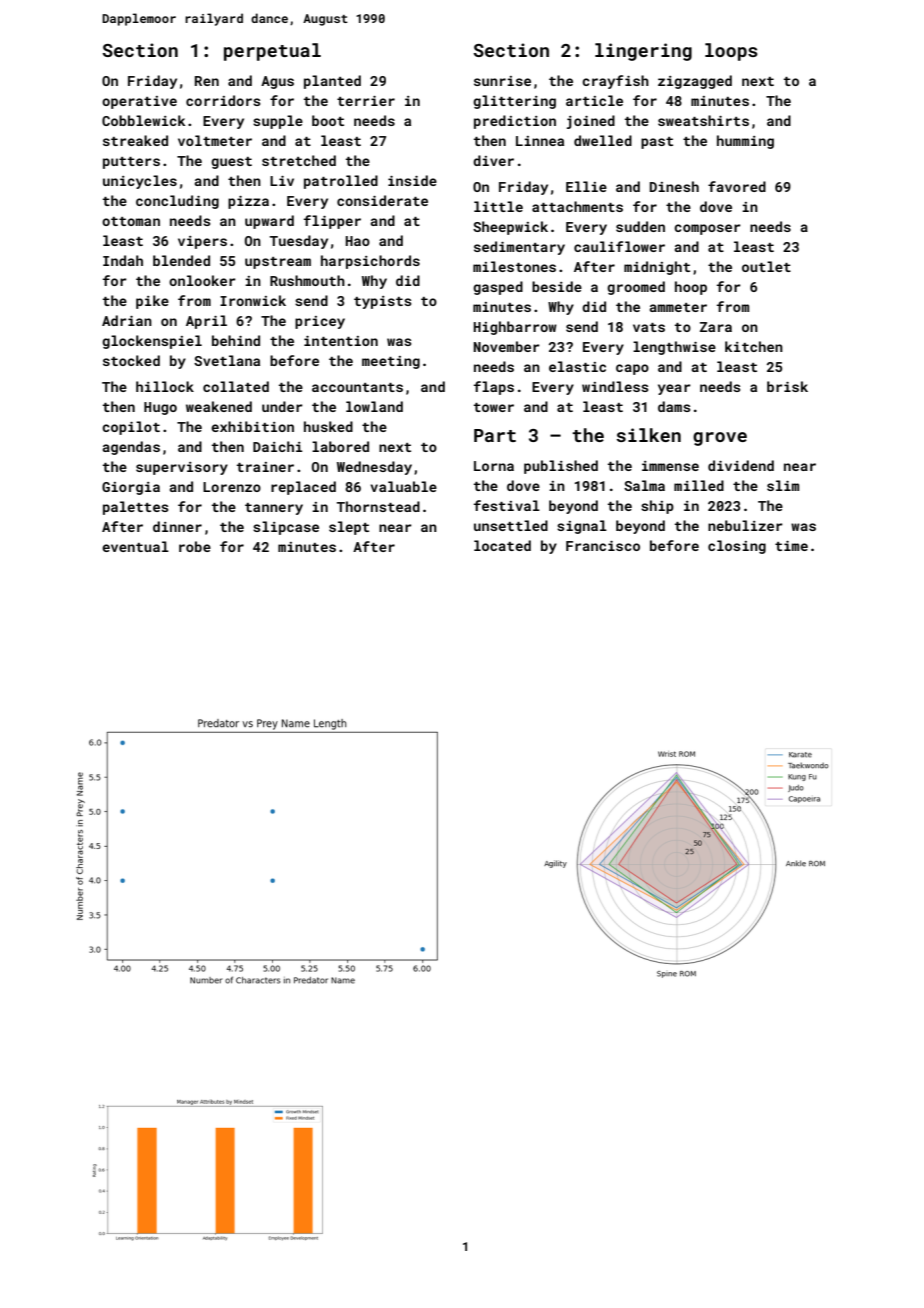 The height and width of the screenshot is (1308, 924). I want to click on perpetual, so click(272, 52).
